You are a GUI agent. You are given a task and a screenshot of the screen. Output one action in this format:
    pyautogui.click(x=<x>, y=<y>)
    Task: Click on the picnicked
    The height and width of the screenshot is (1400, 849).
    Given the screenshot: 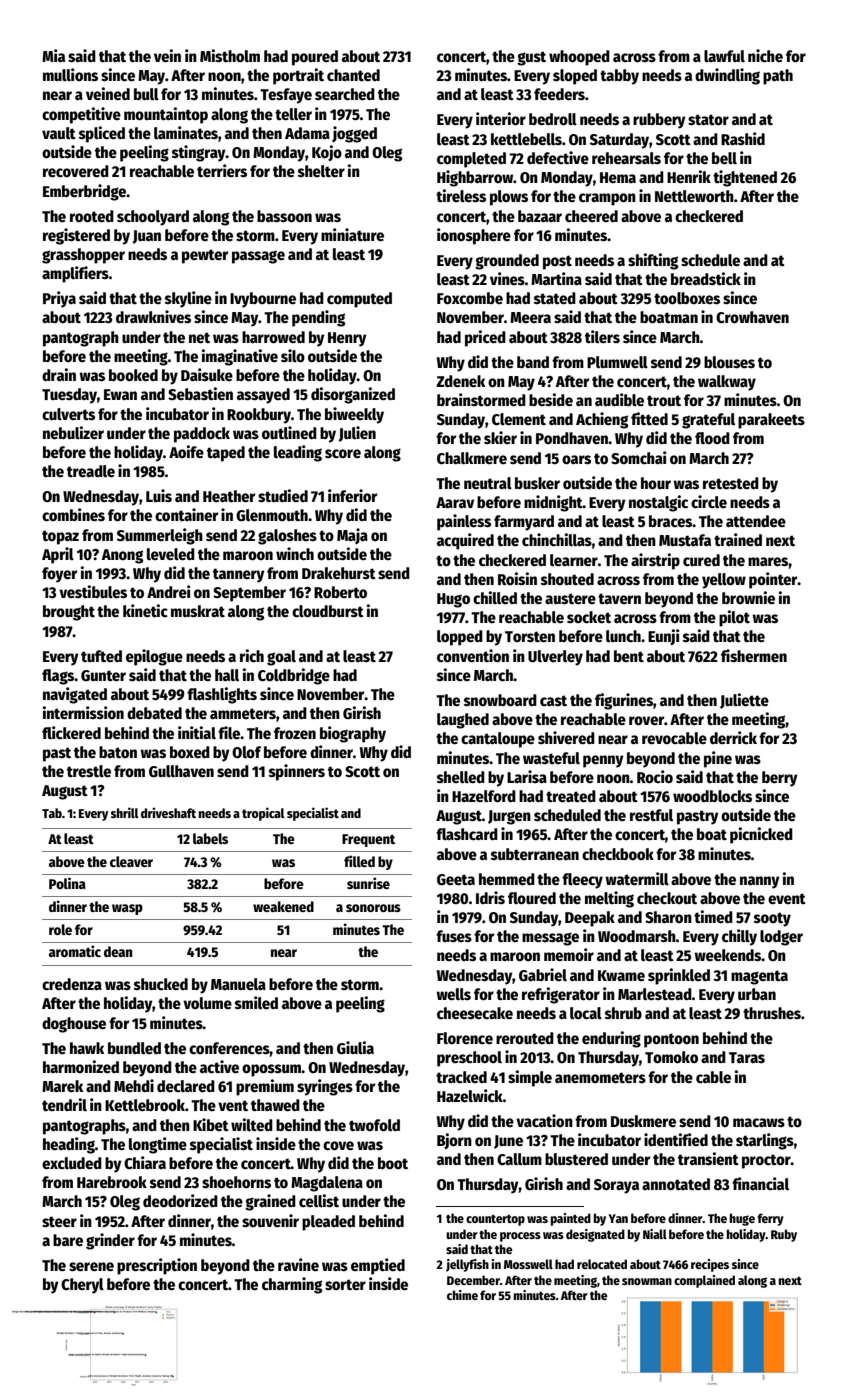 What is the action you would take?
    pyautogui.click(x=761, y=835)
